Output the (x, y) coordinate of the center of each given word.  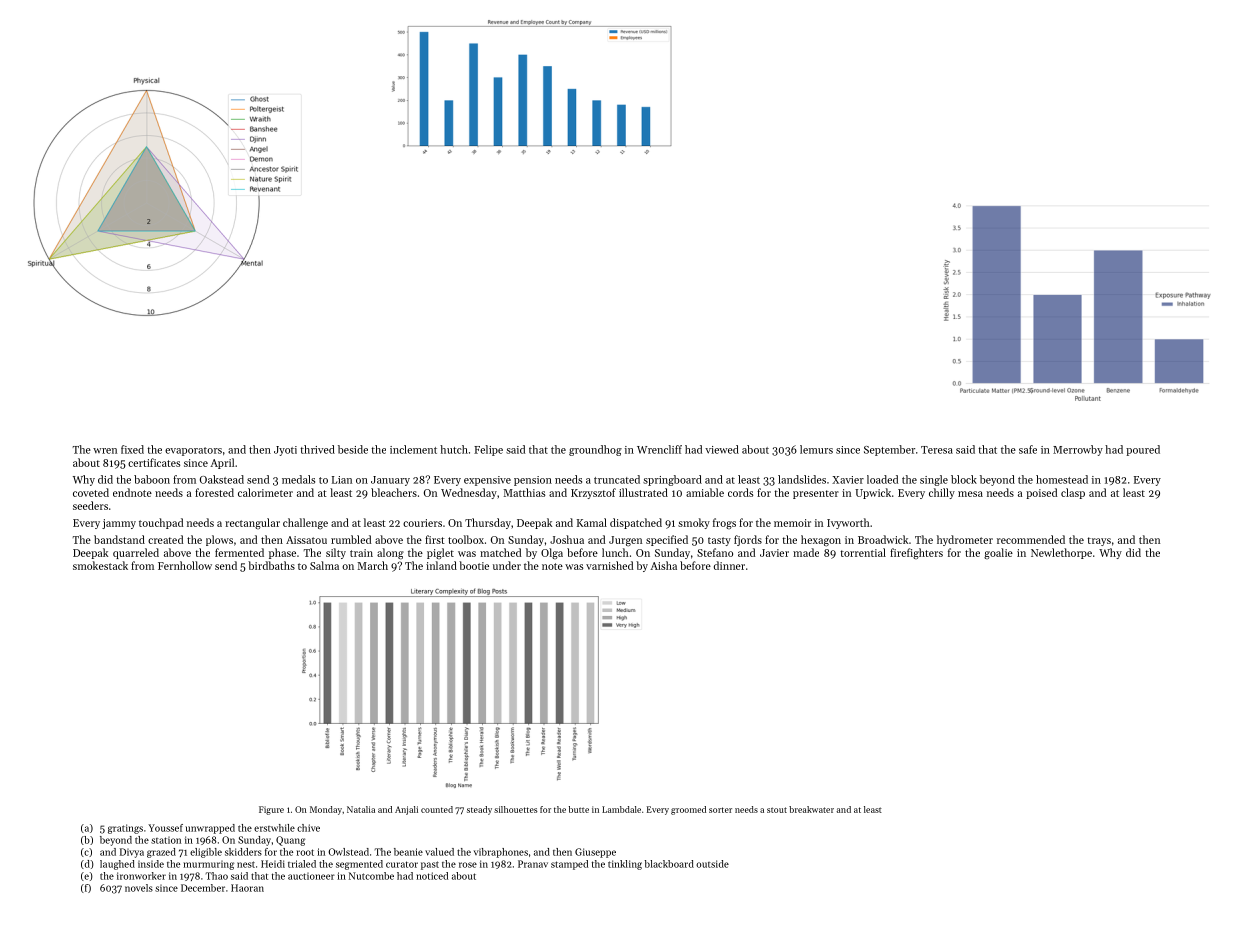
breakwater (811, 809)
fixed (132, 449)
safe (1028, 449)
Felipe (488, 450)
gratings (125, 829)
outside (712, 864)
